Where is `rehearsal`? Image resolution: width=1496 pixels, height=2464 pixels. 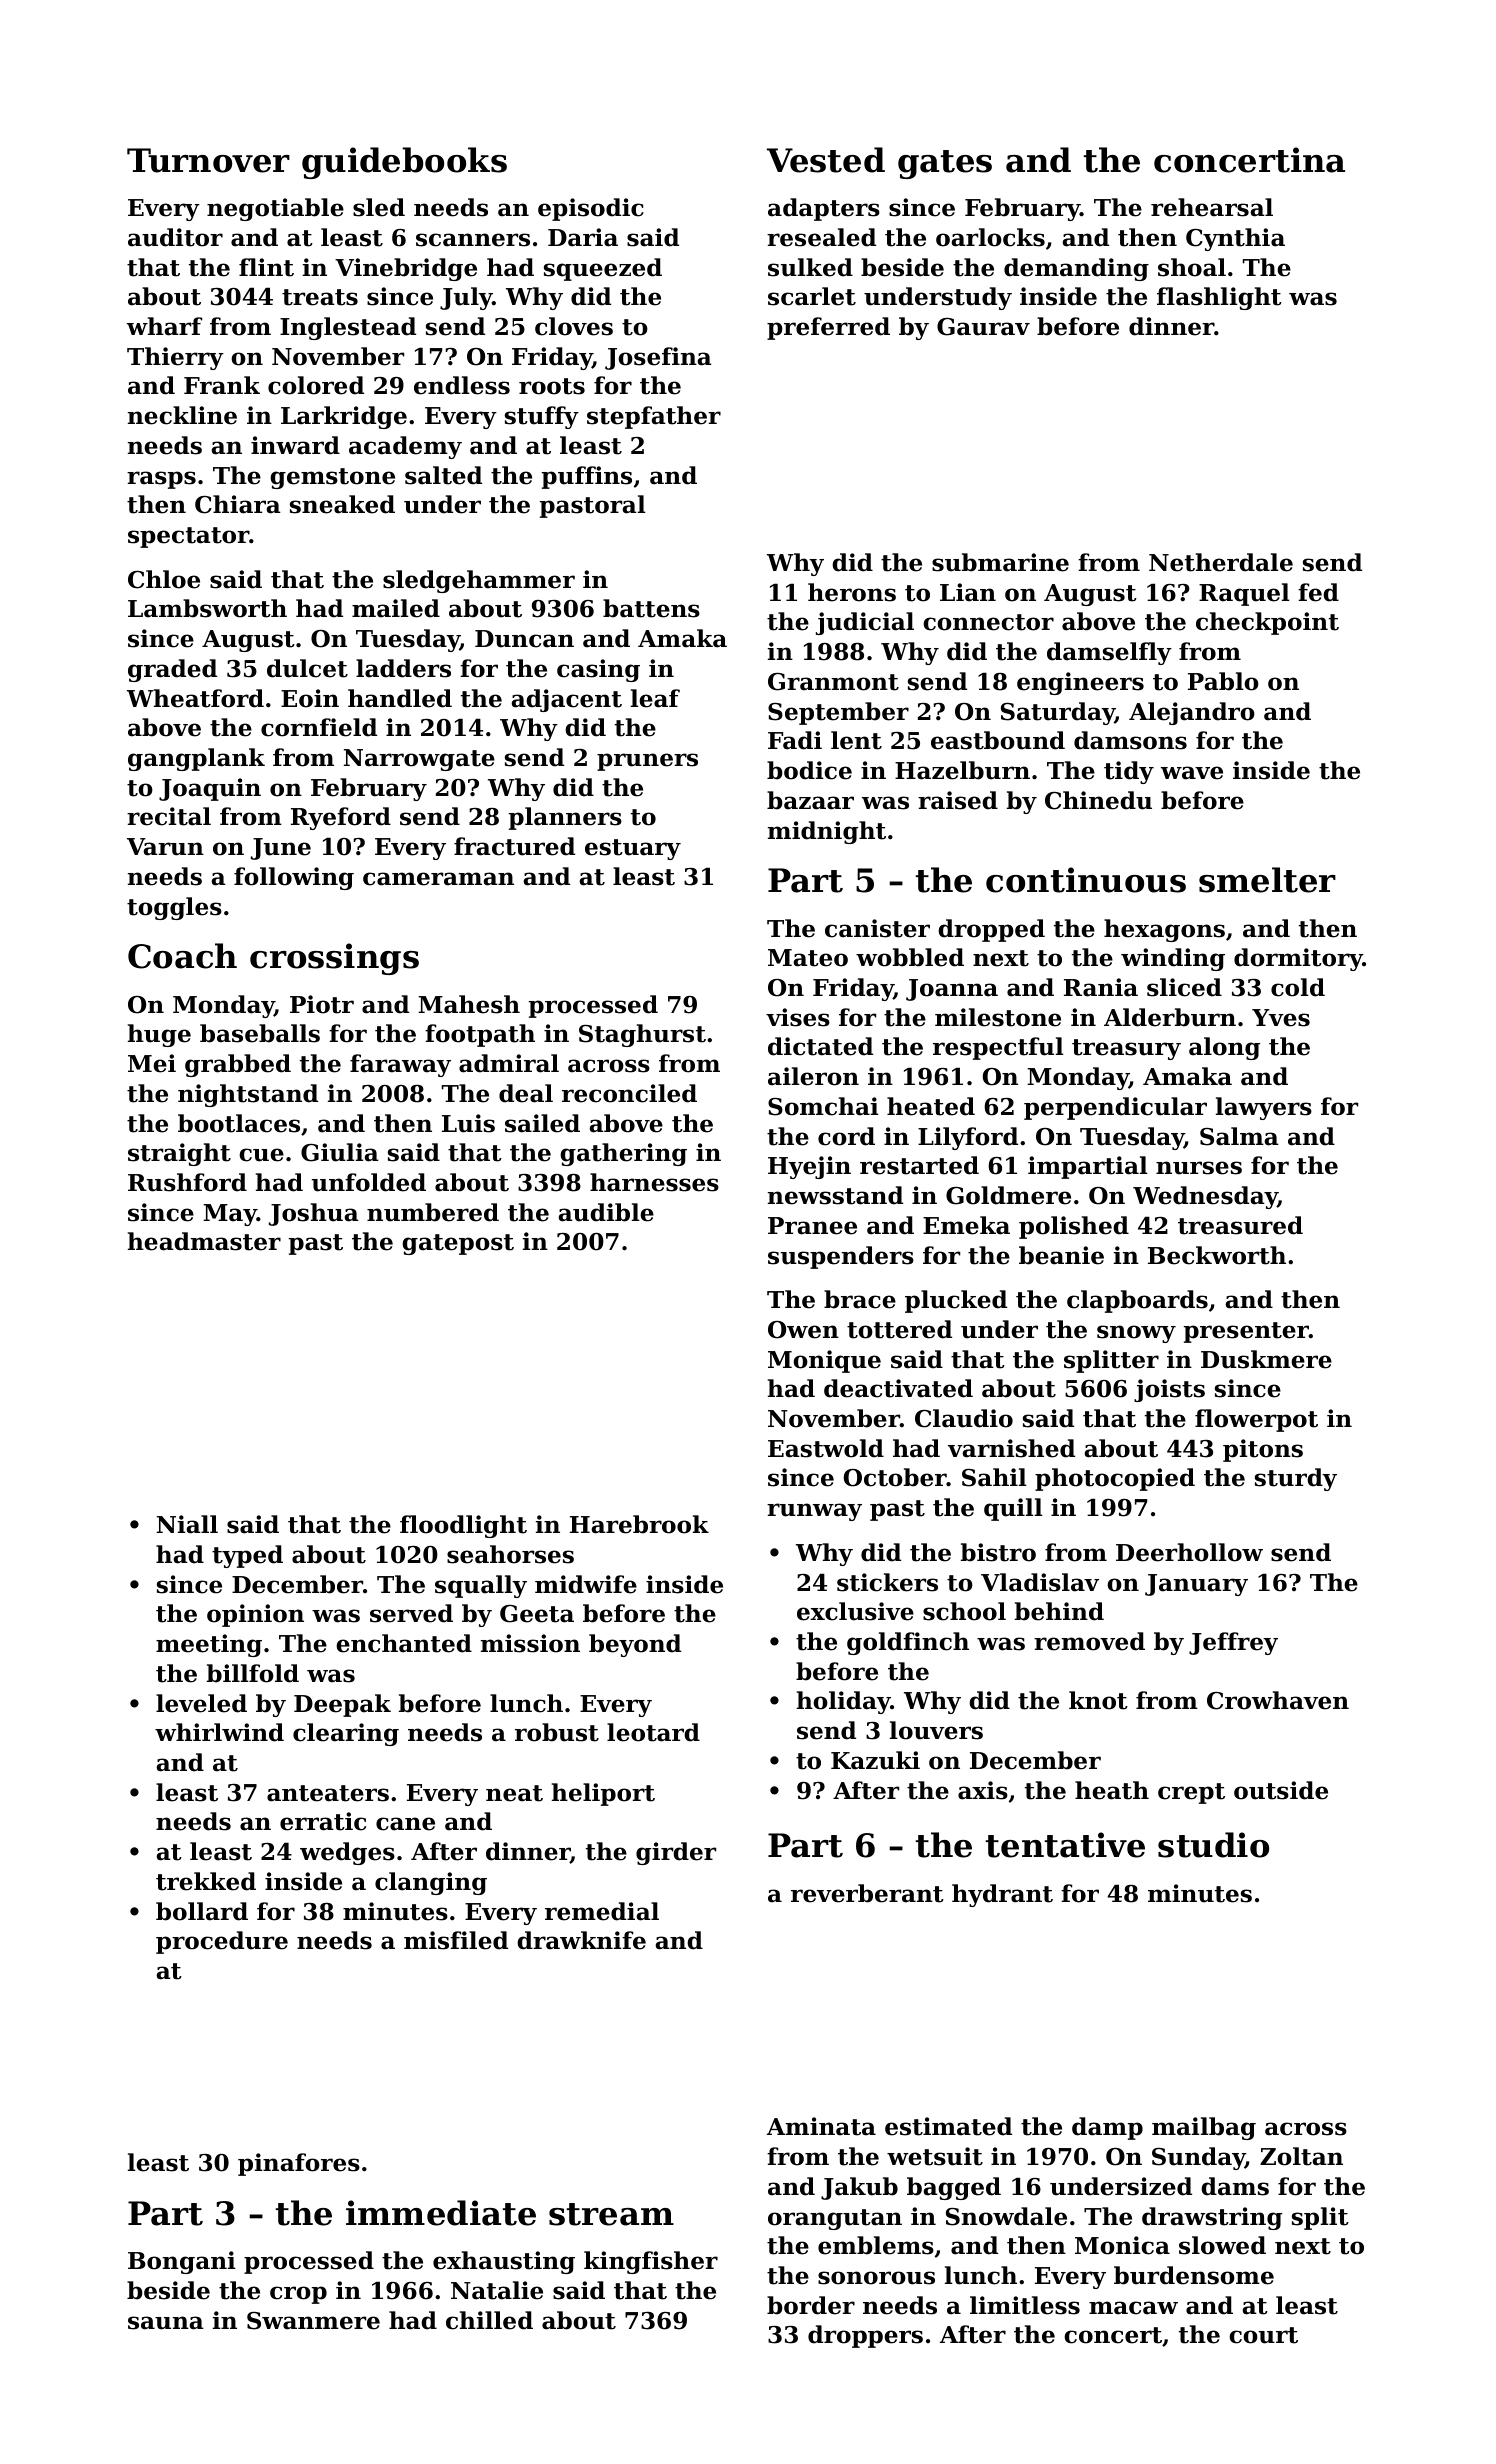
rehearsal is located at coordinates (1212, 207).
